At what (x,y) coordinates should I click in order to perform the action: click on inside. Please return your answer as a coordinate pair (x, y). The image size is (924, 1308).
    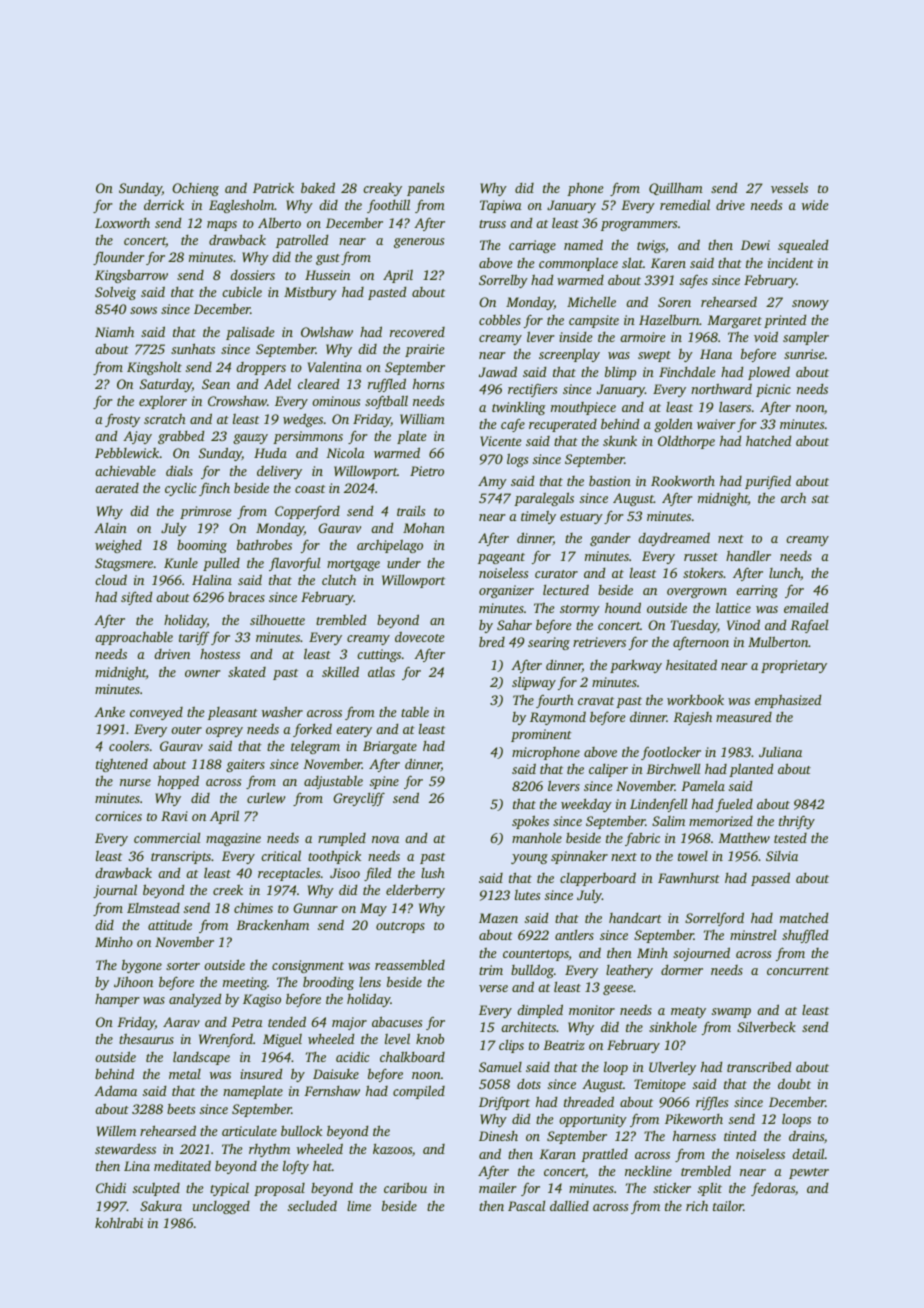
    Looking at the image, I should click on (576, 337).
